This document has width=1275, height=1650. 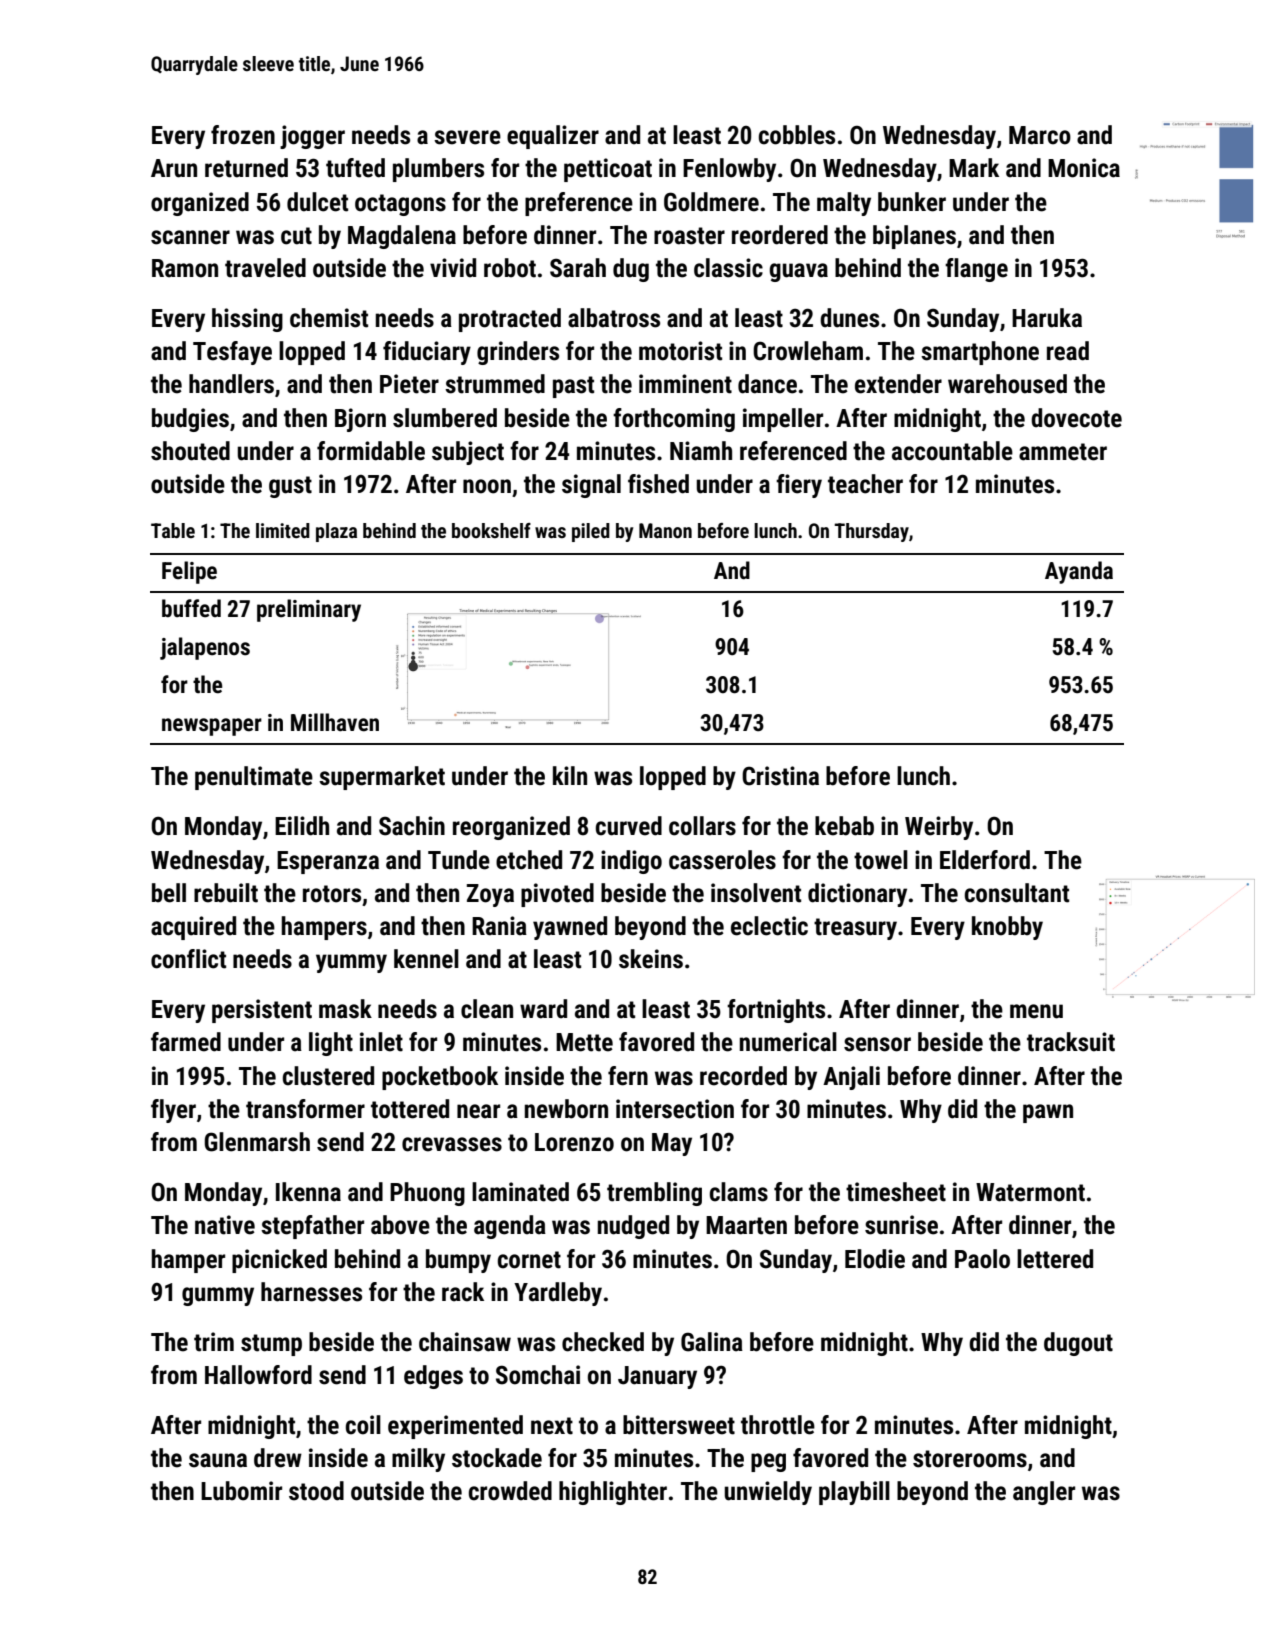 What do you see at coordinates (400, 1225) in the document?
I see `above` at bounding box center [400, 1225].
